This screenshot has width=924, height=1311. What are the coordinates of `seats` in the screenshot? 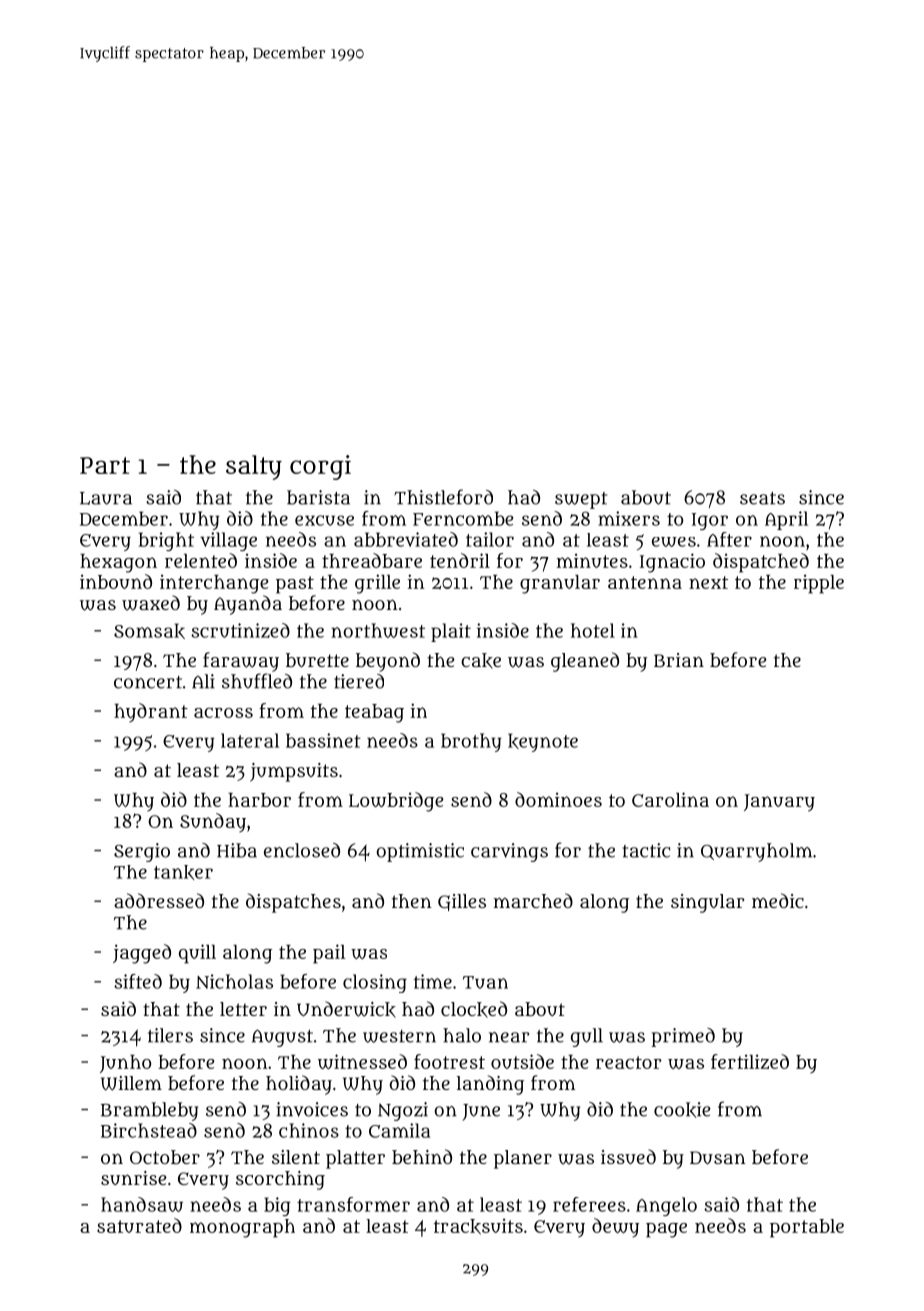 It's located at (762, 498).
